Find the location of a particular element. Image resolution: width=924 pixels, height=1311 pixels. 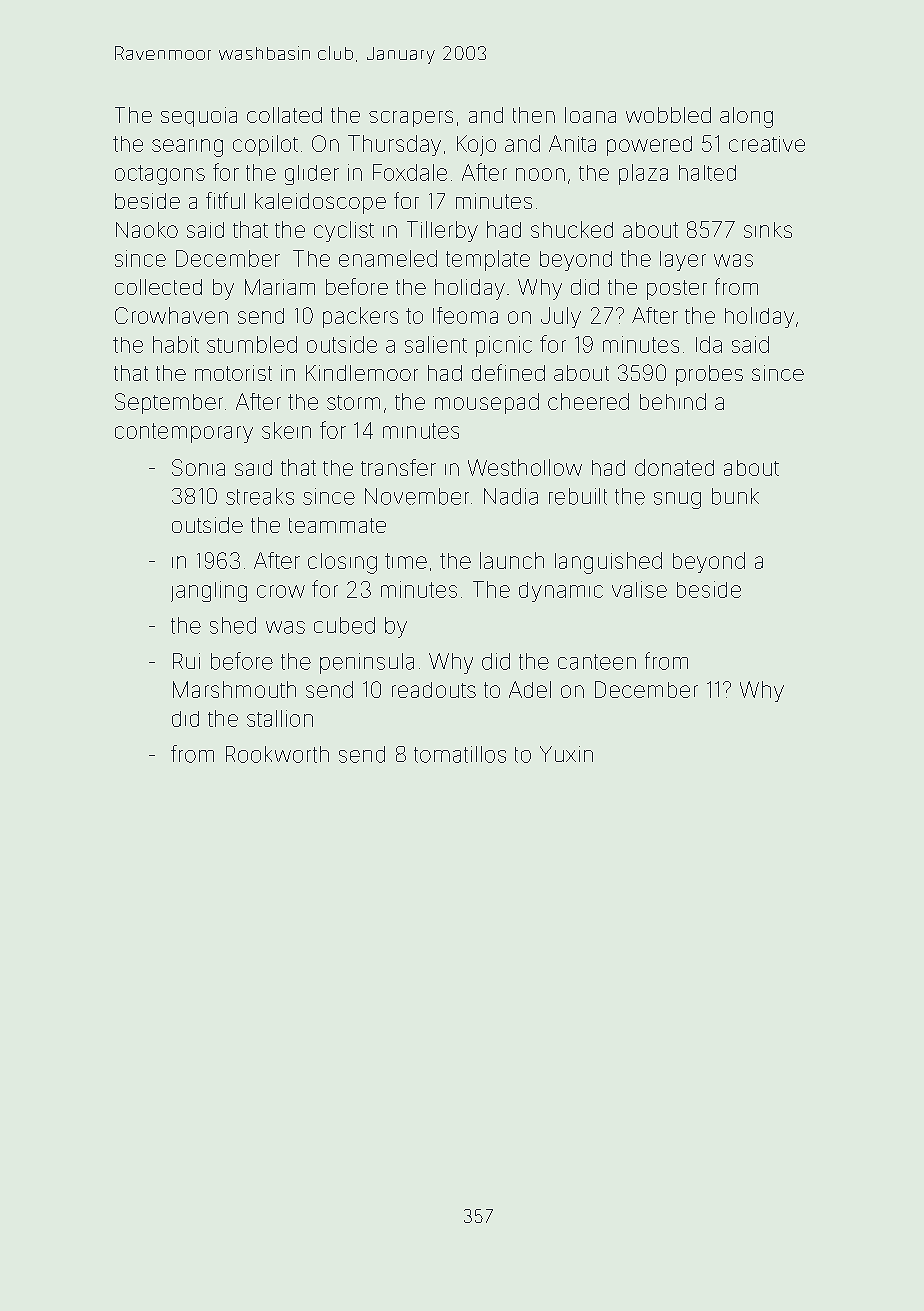

bunk is located at coordinates (735, 496).
